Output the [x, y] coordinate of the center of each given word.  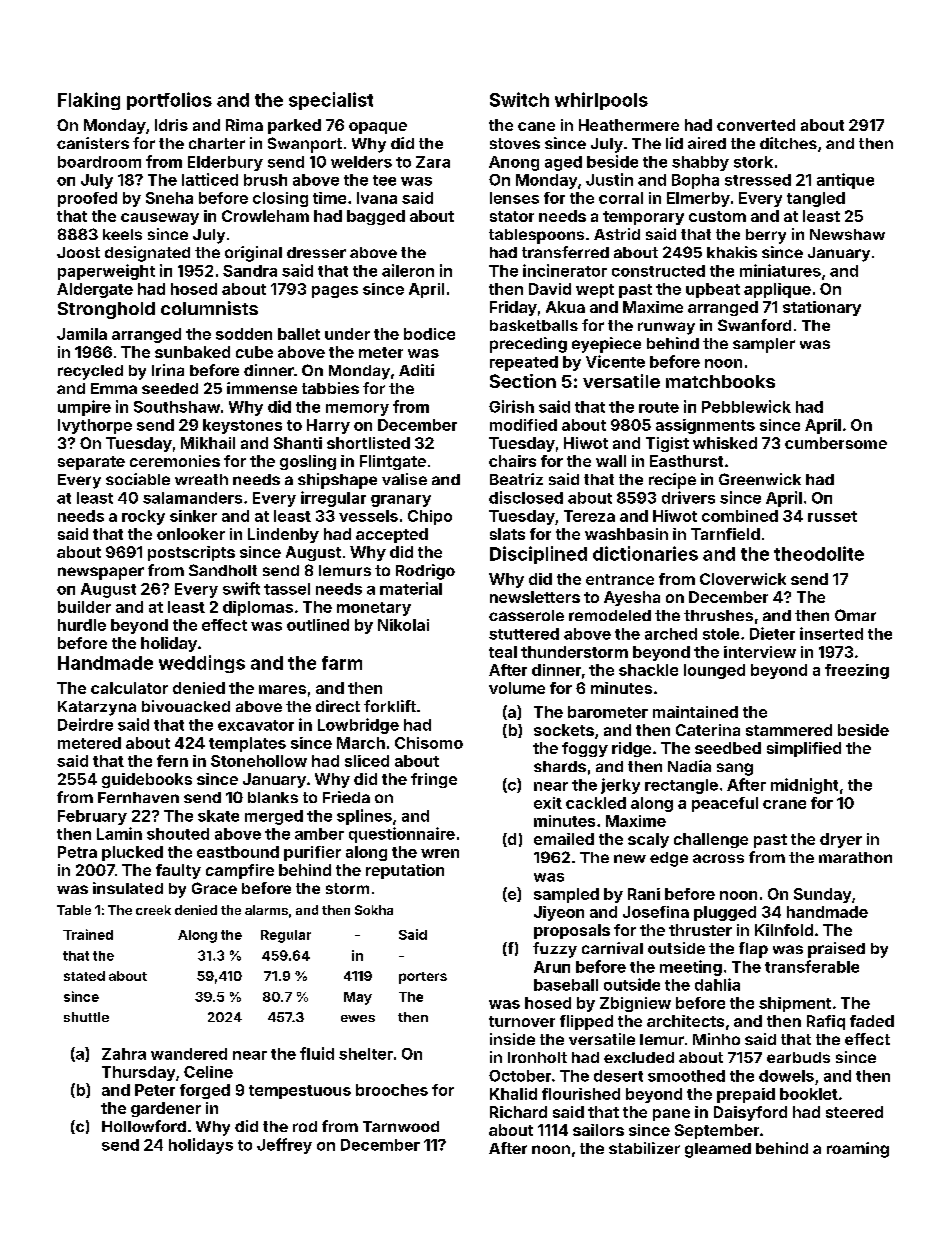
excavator [256, 725]
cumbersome [836, 443]
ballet [299, 334]
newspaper [101, 573]
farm [342, 663]
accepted [392, 535]
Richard [518, 1112]
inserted [831, 633]
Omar [855, 615]
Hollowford [144, 1126]
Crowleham [265, 216]
